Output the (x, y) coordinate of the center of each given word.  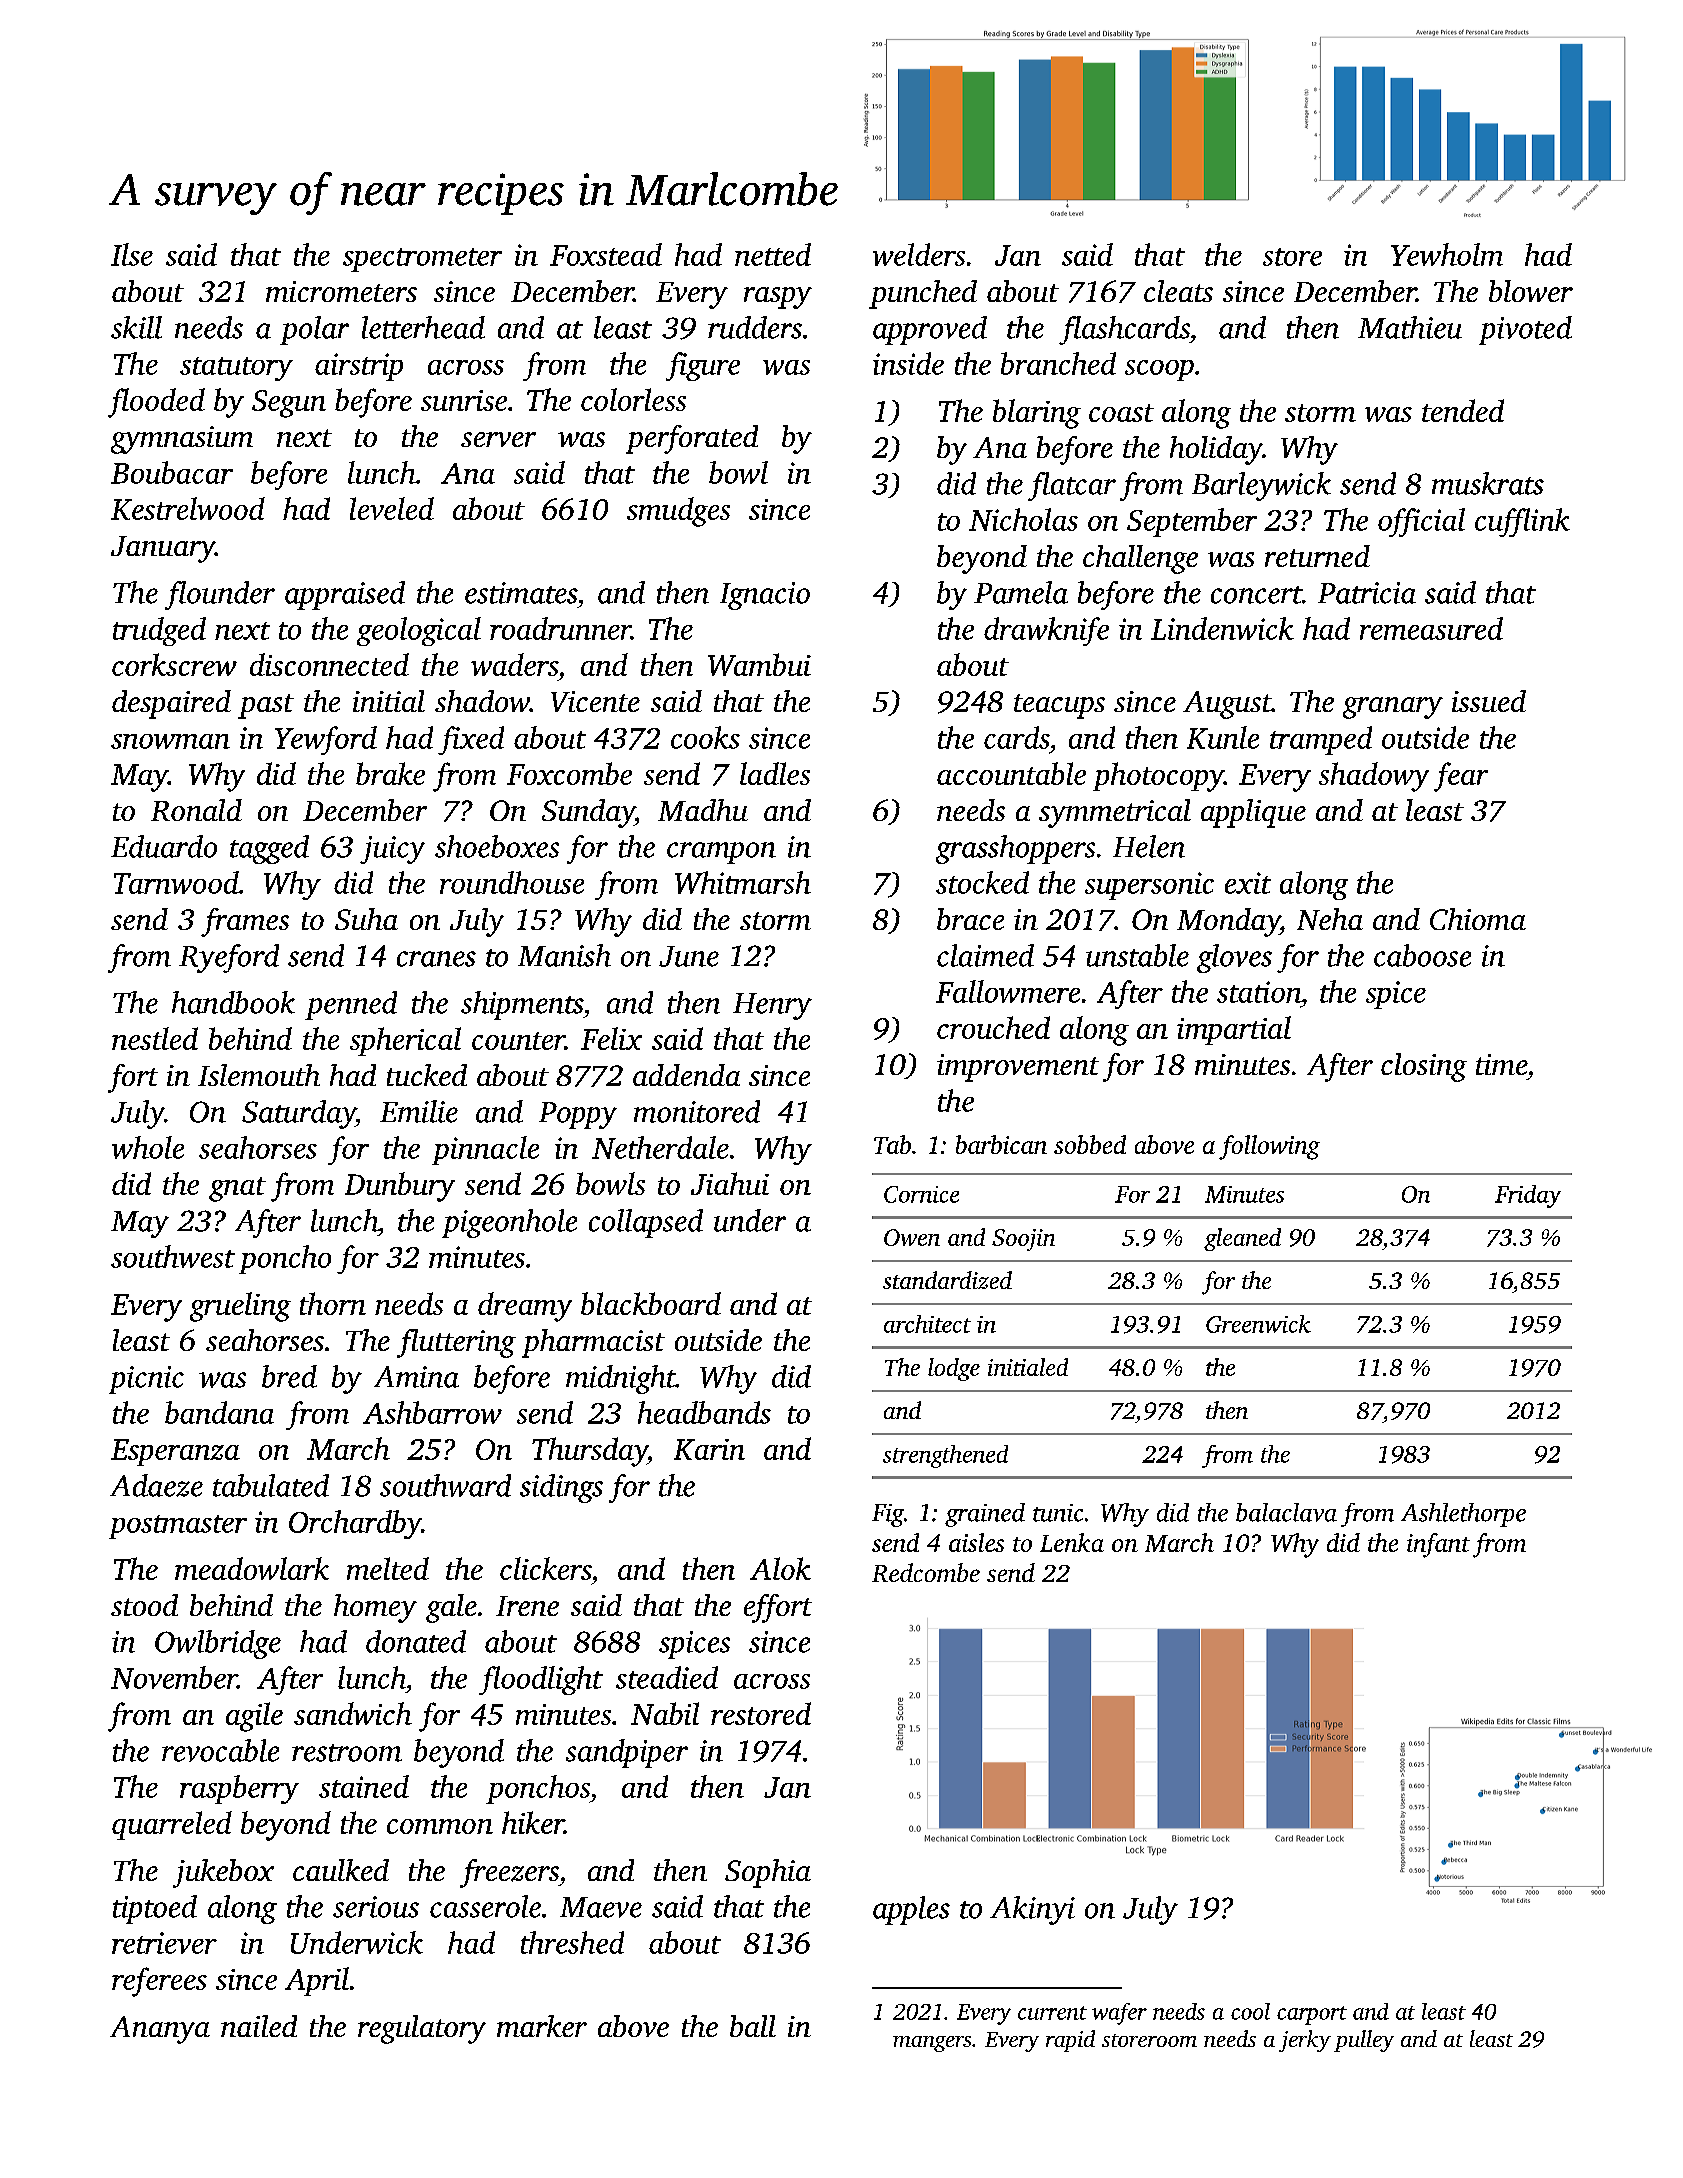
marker (542, 2026)
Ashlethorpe (1463, 1515)
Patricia (1367, 593)
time (1501, 1064)
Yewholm (1447, 254)
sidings (561, 1488)
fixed (471, 740)
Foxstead (606, 254)
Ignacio (765, 596)
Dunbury (400, 1187)
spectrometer (422, 260)
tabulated (271, 1485)
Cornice (921, 1194)
